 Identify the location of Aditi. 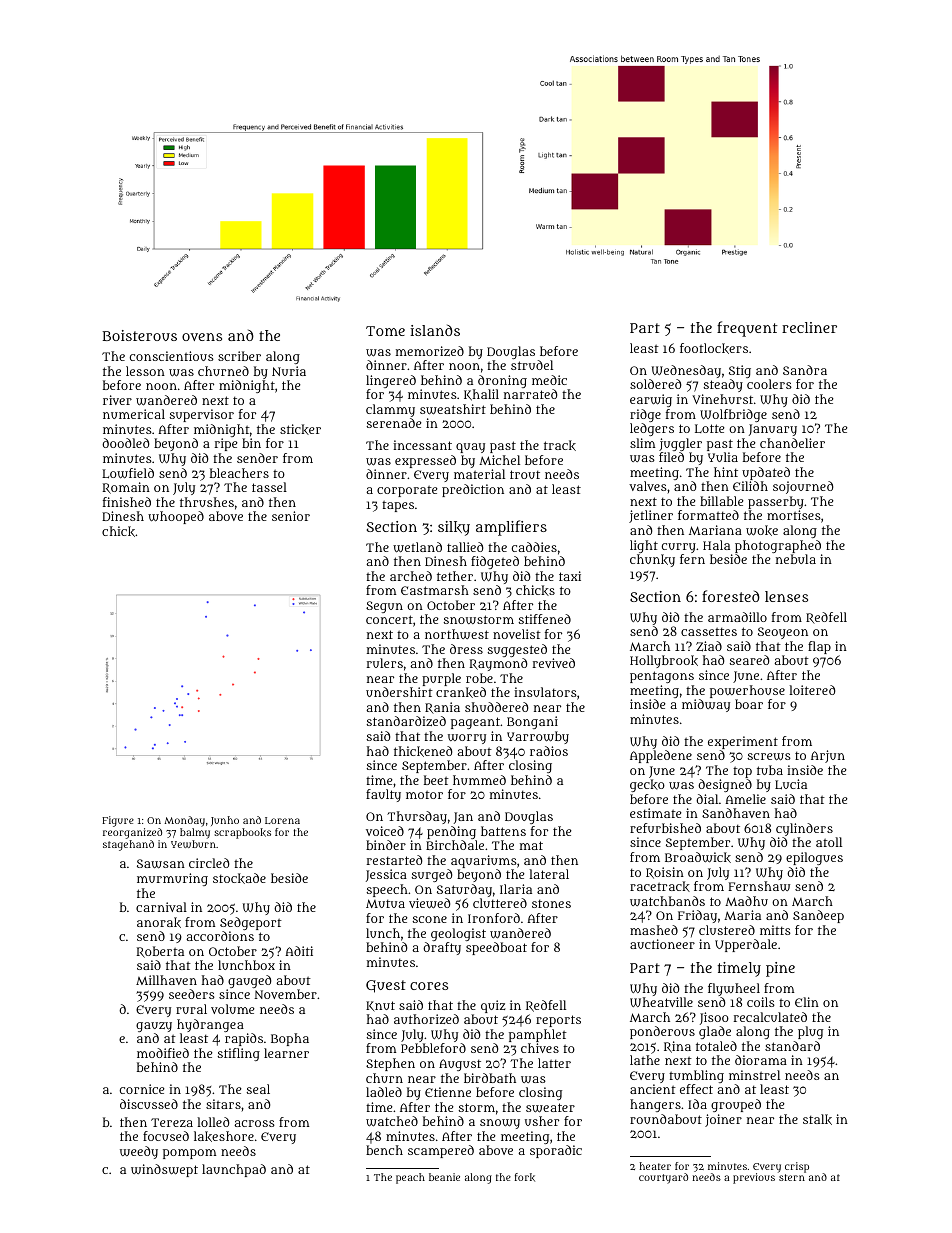
(299, 951).
